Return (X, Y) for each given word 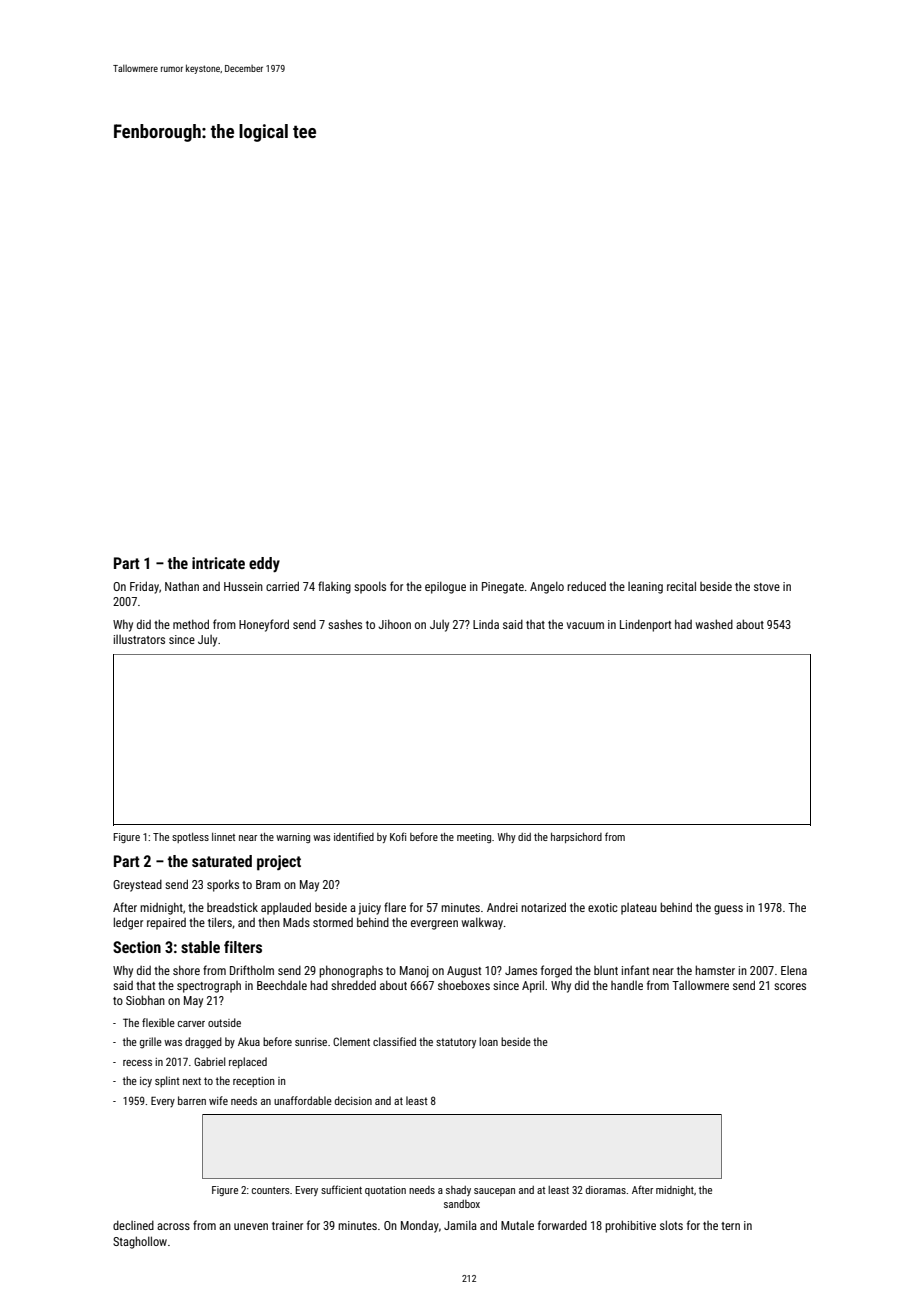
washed (714, 624)
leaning (645, 588)
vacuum (585, 625)
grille (151, 1043)
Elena (794, 970)
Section (137, 947)
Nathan (182, 586)
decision (353, 1100)
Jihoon (394, 624)
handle (627, 985)
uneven (251, 1226)
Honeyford (264, 625)
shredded (353, 985)
